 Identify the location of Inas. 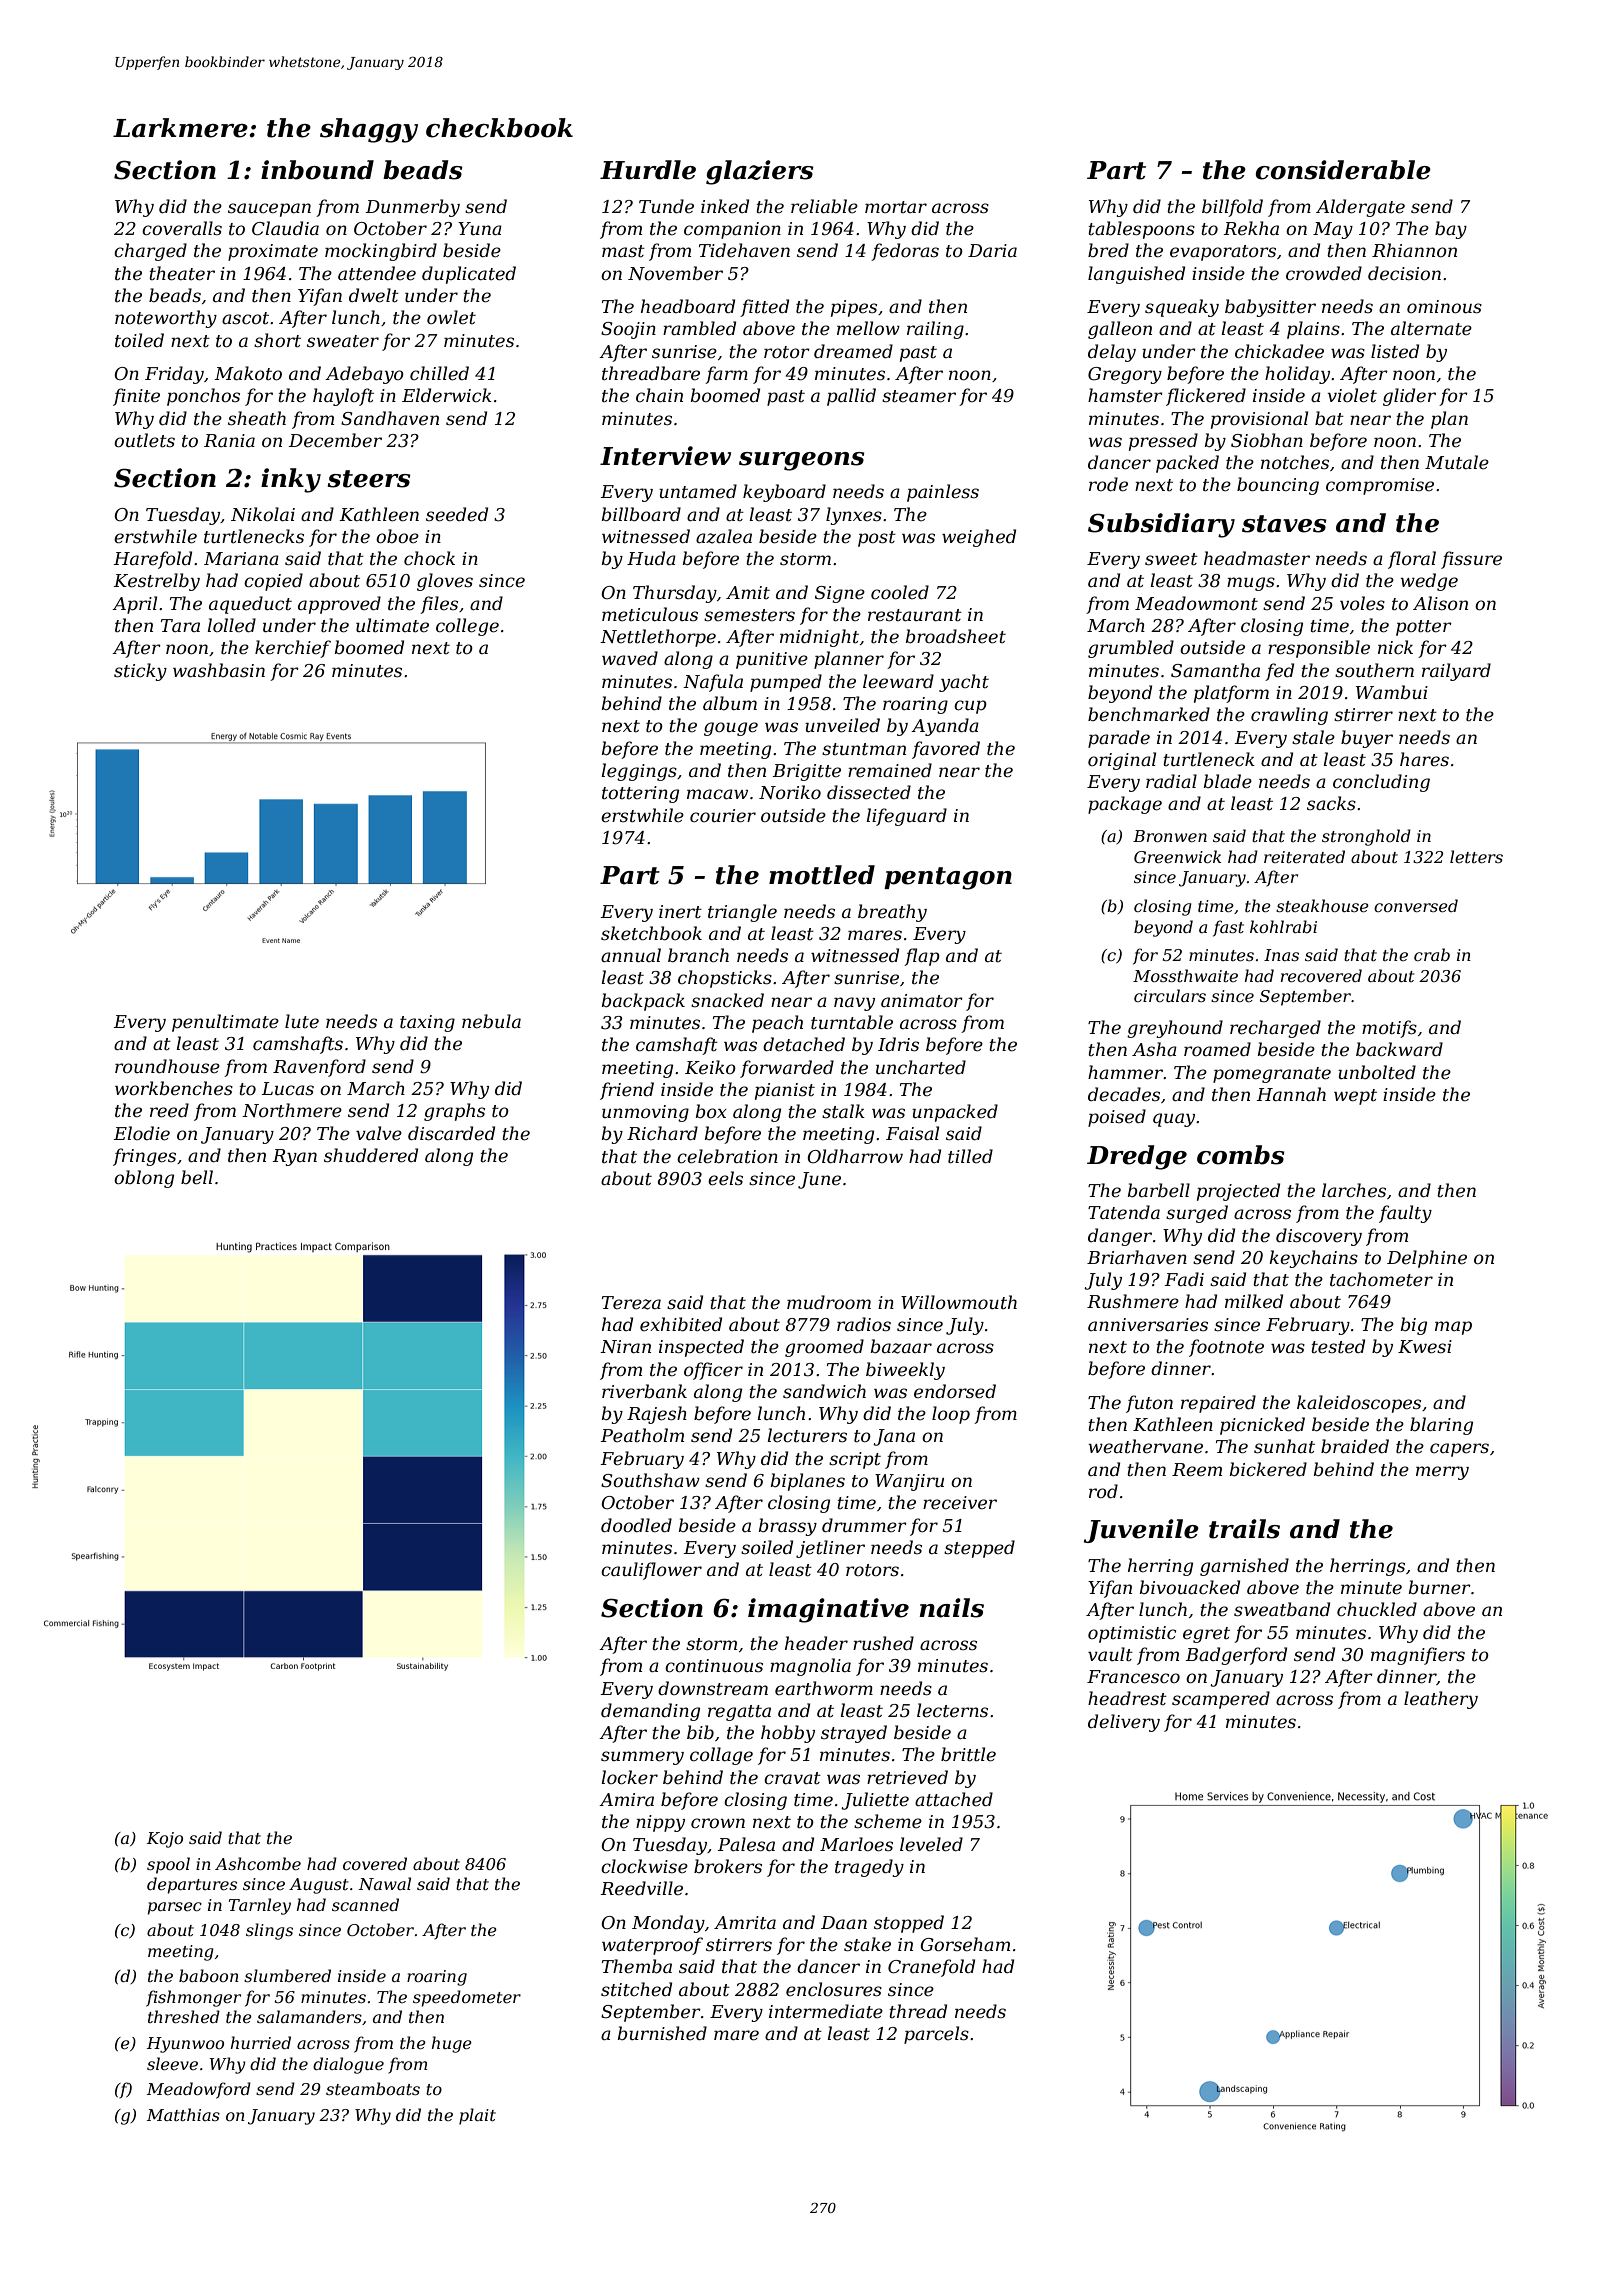
(1281, 955).
